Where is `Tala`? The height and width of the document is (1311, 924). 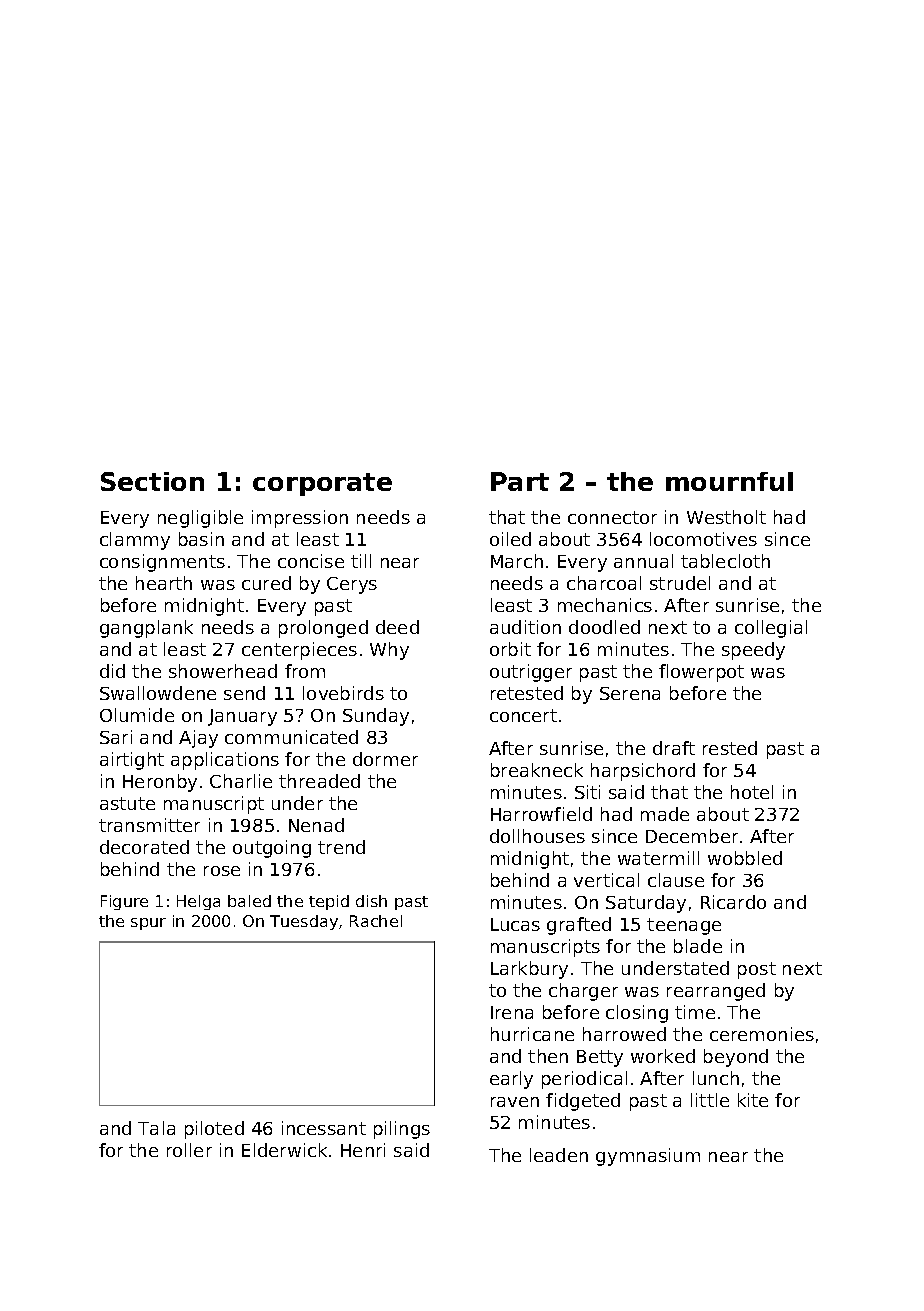 Tala is located at coordinates (156, 1128).
